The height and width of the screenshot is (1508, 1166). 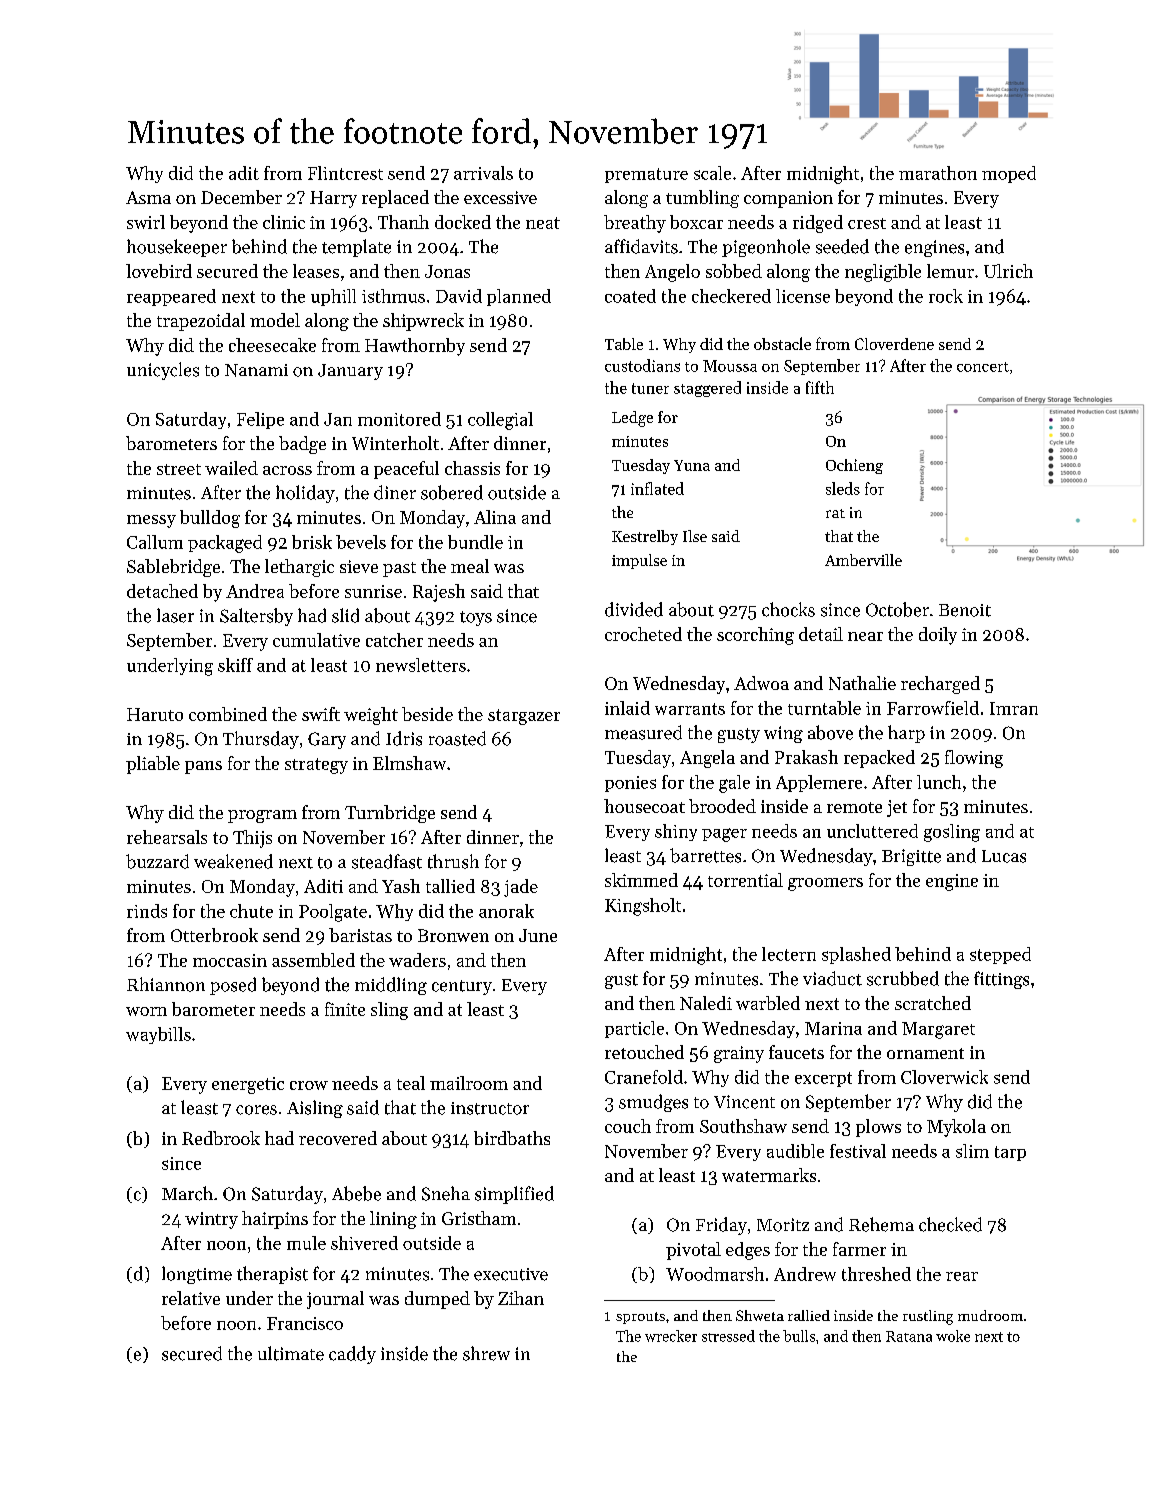 I want to click on simplified, so click(x=514, y=1195).
